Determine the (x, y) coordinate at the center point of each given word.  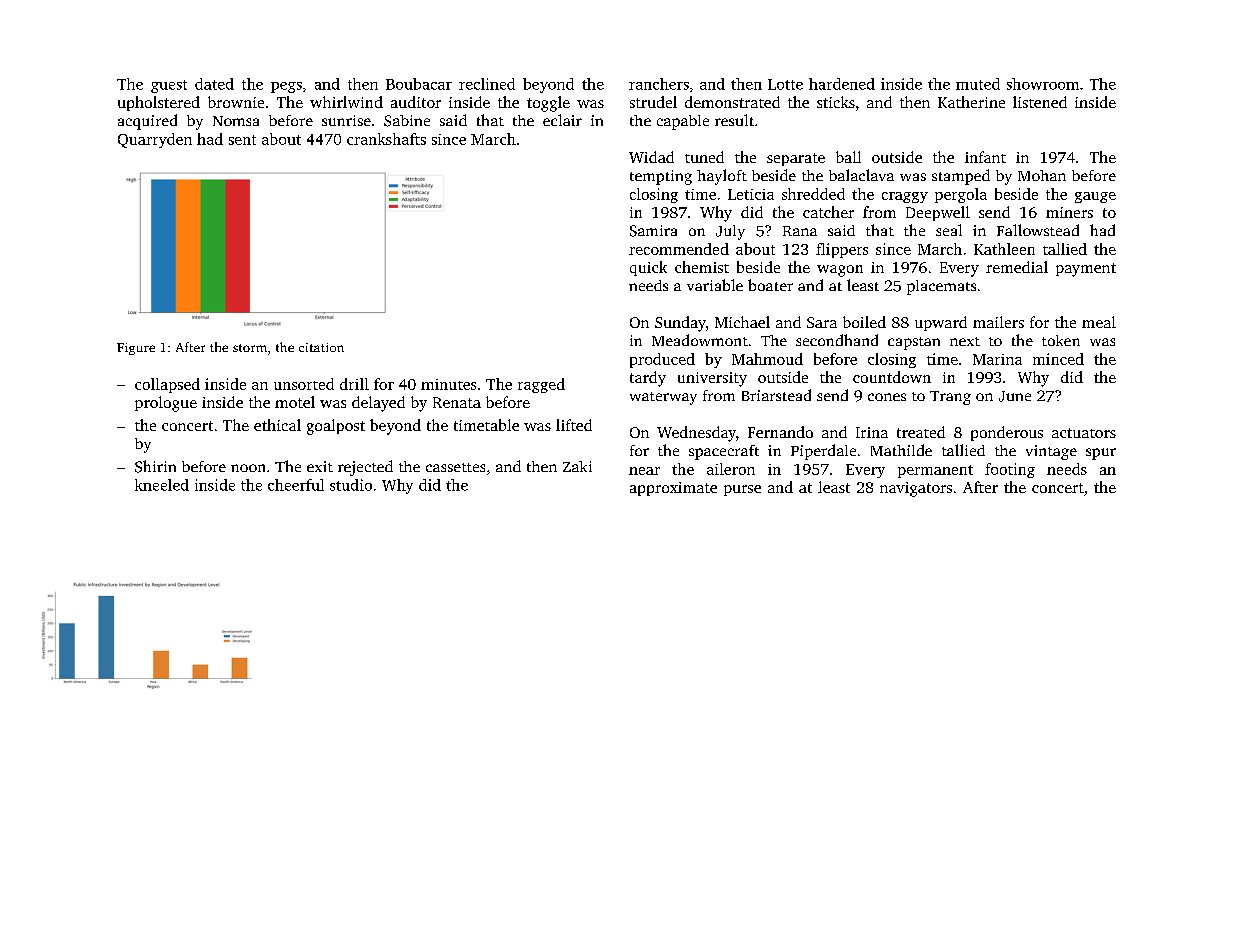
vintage (1051, 452)
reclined (487, 84)
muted (978, 84)
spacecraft (724, 452)
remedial (1017, 267)
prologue (166, 404)
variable (715, 285)
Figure (136, 349)
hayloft (722, 177)
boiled (864, 322)
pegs (286, 87)
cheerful (296, 485)
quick (648, 268)
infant (985, 157)
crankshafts (386, 139)
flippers (842, 250)
